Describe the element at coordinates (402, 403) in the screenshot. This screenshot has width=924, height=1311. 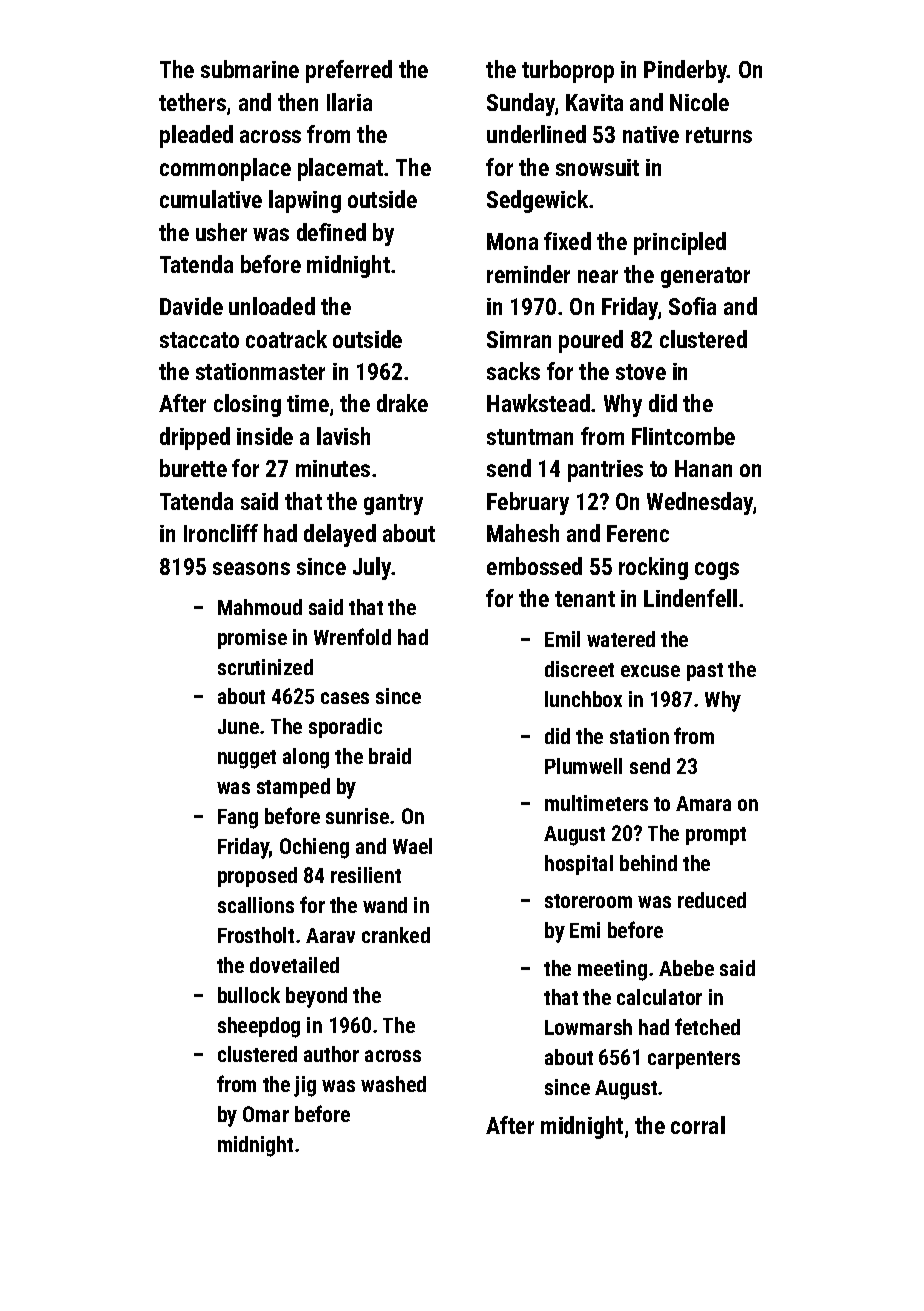
I see `drake` at that location.
